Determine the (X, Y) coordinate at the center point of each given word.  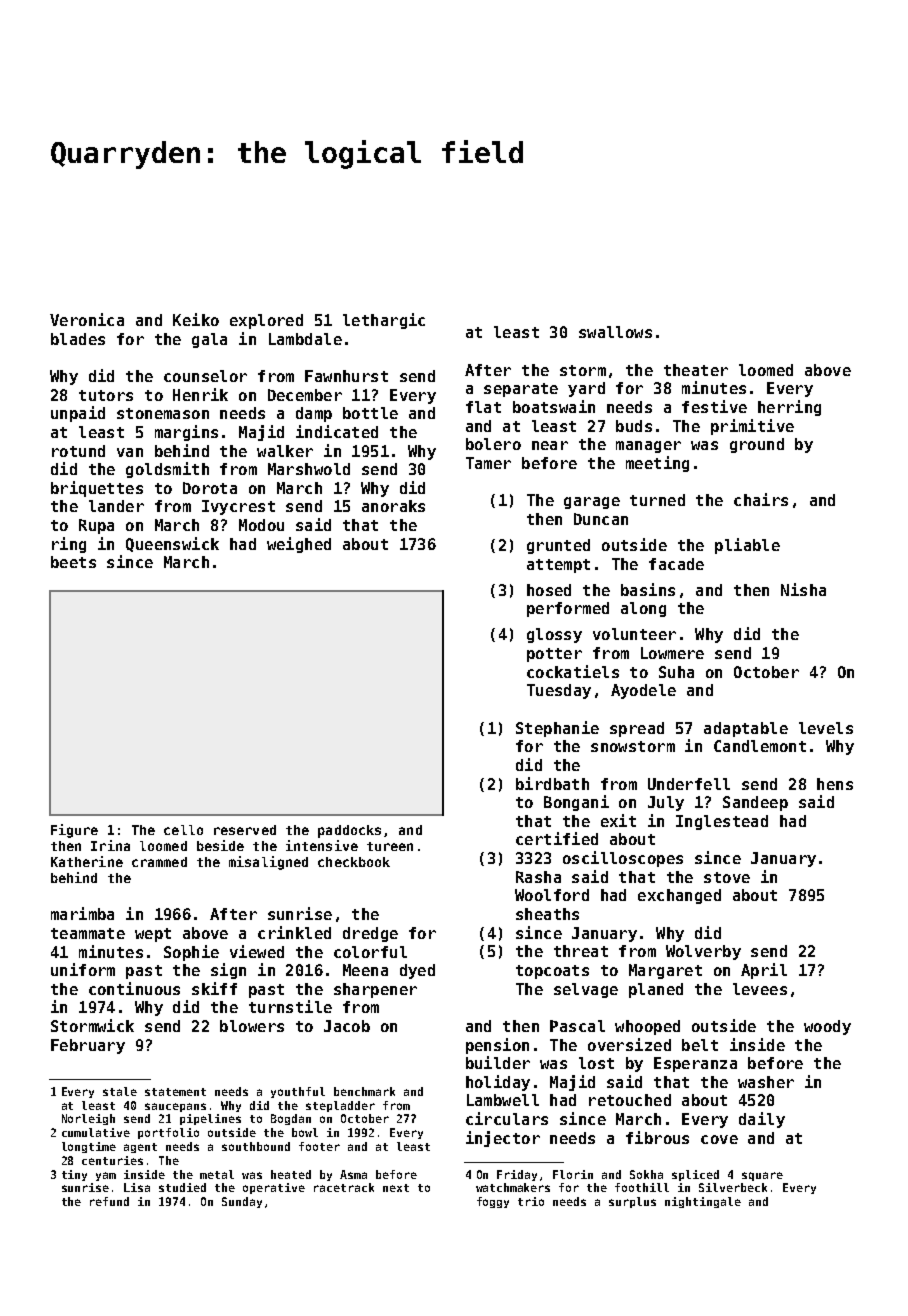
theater (696, 370)
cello (183, 830)
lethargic (384, 321)
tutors (106, 395)
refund (109, 1201)
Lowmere (672, 653)
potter (554, 655)
